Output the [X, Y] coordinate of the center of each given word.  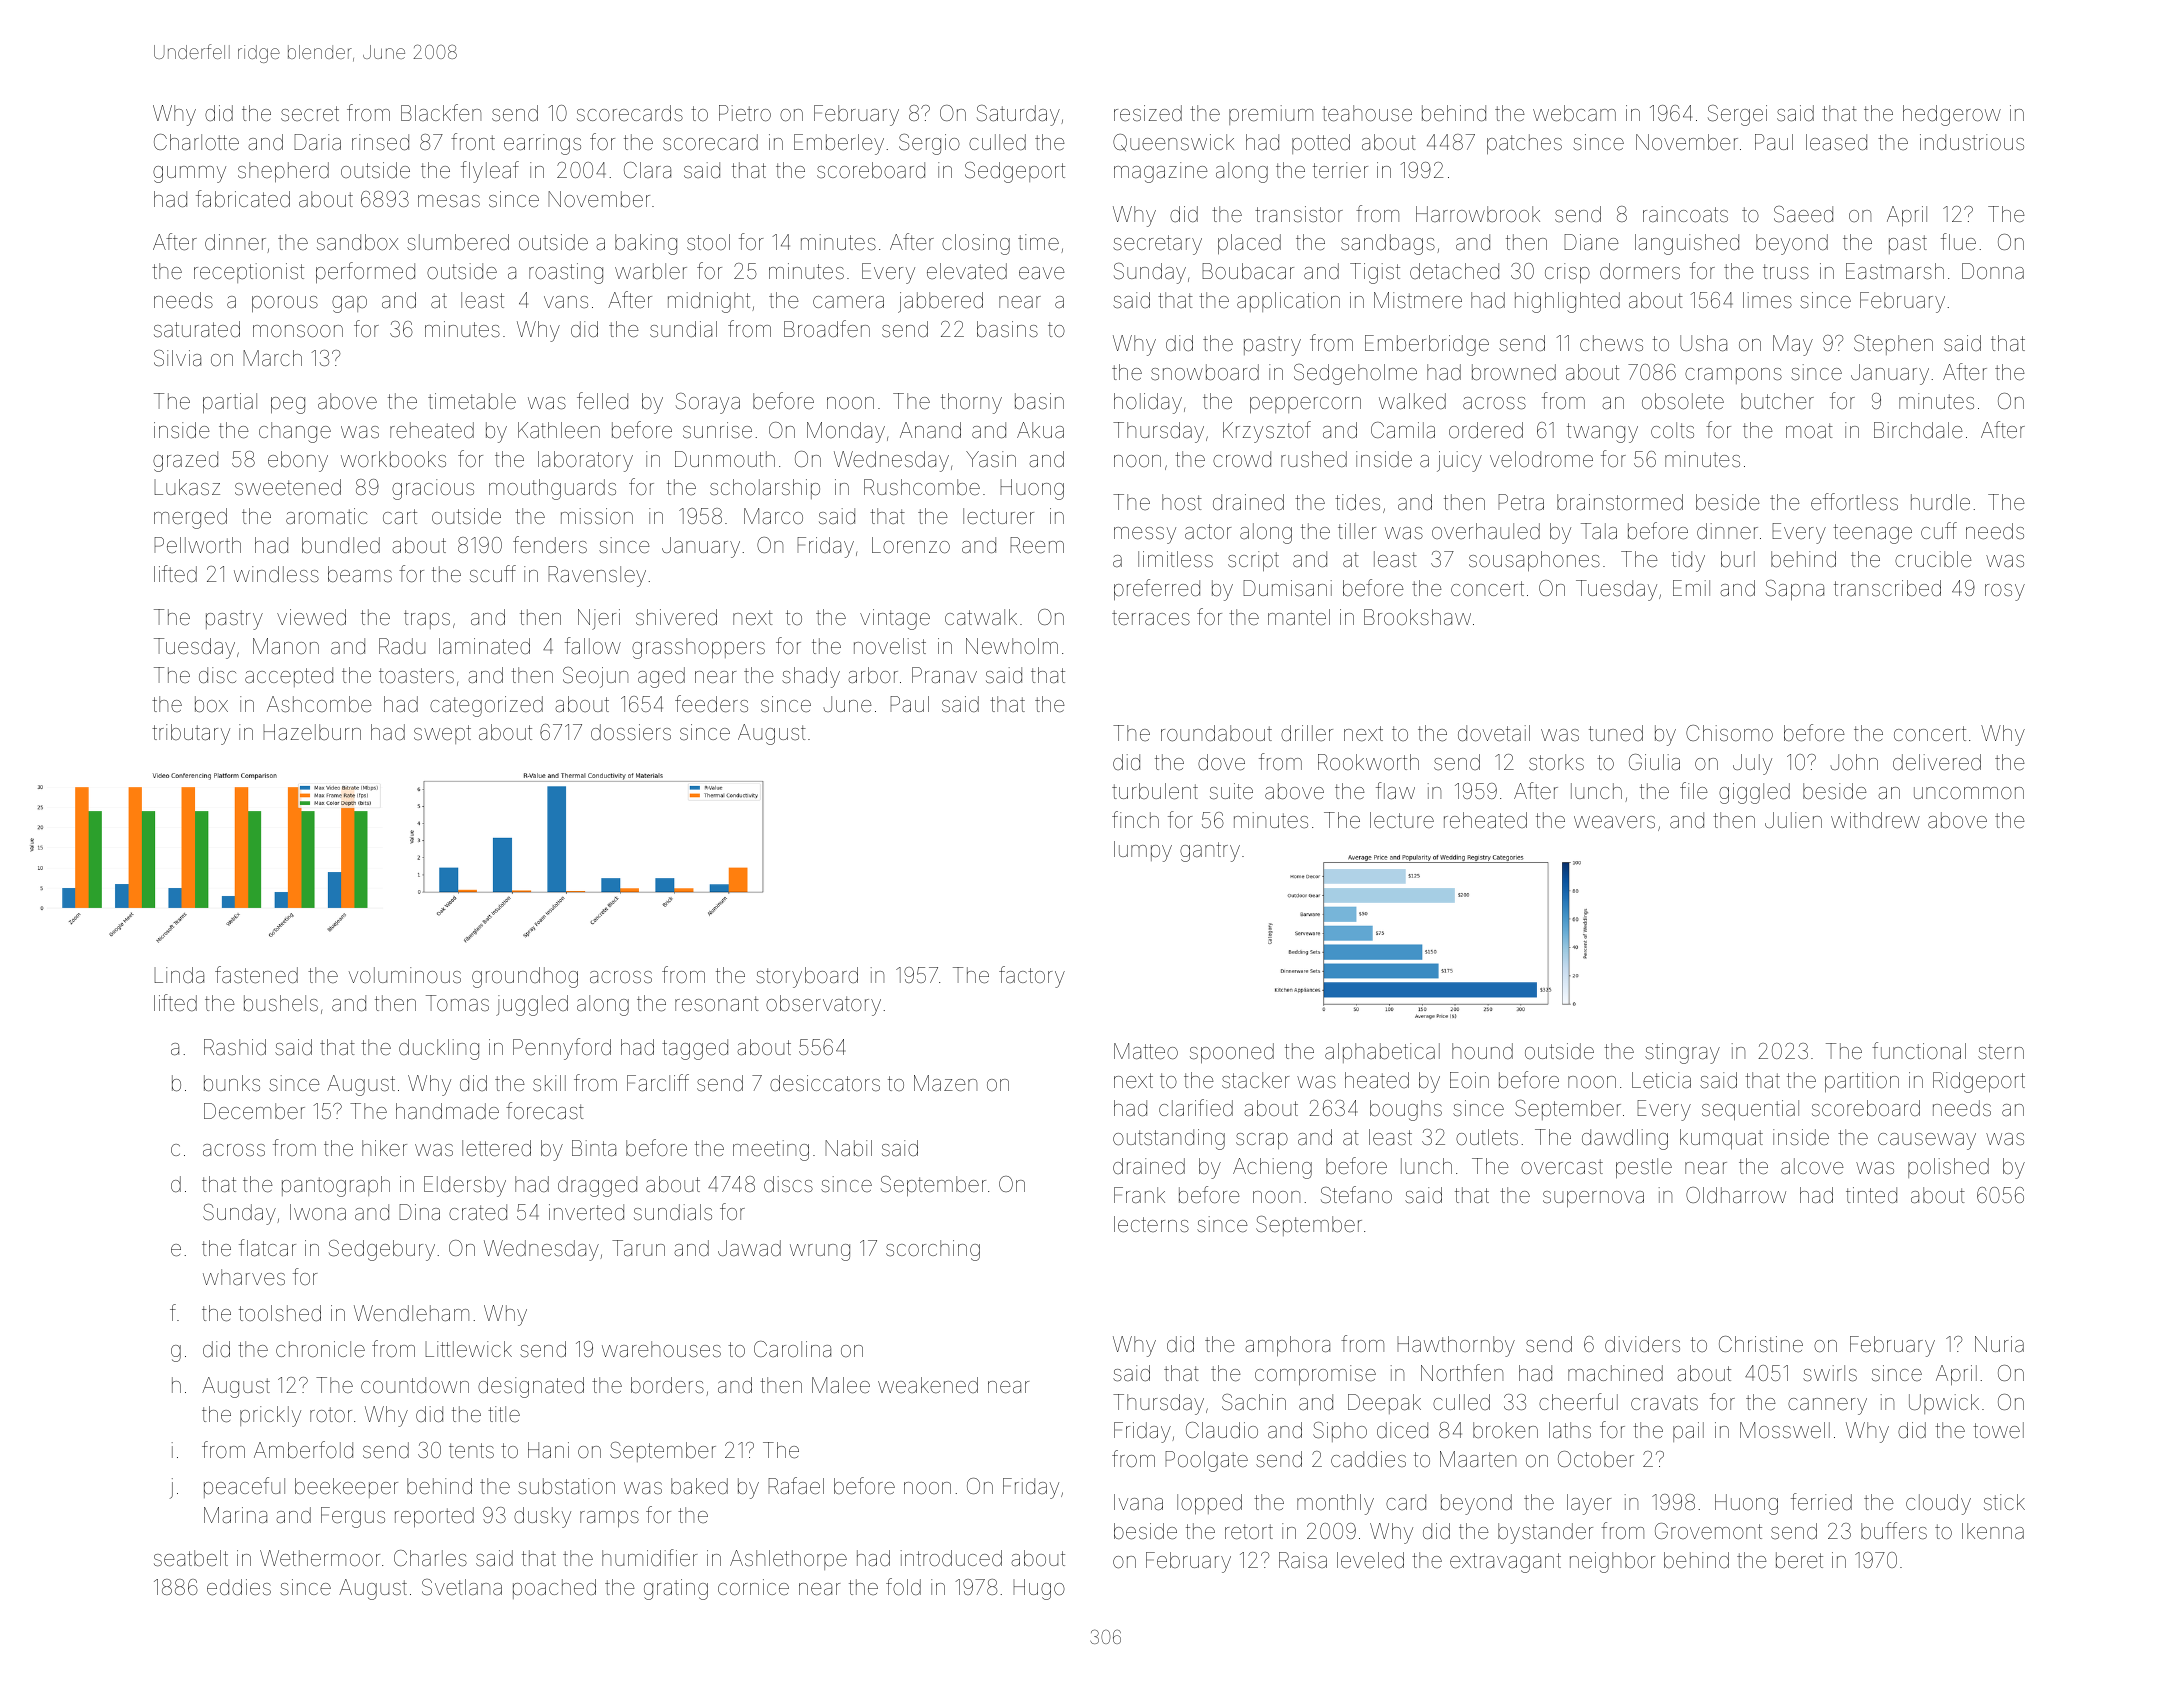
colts [1672, 430]
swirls [1830, 1373]
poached [554, 1589]
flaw [1395, 791]
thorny [971, 403]
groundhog [525, 977]
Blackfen [441, 113]
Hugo [1039, 1589]
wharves [244, 1277]
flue [1958, 241]
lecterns [1151, 1224]
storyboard [807, 977]
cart [400, 517]
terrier [1340, 170]
